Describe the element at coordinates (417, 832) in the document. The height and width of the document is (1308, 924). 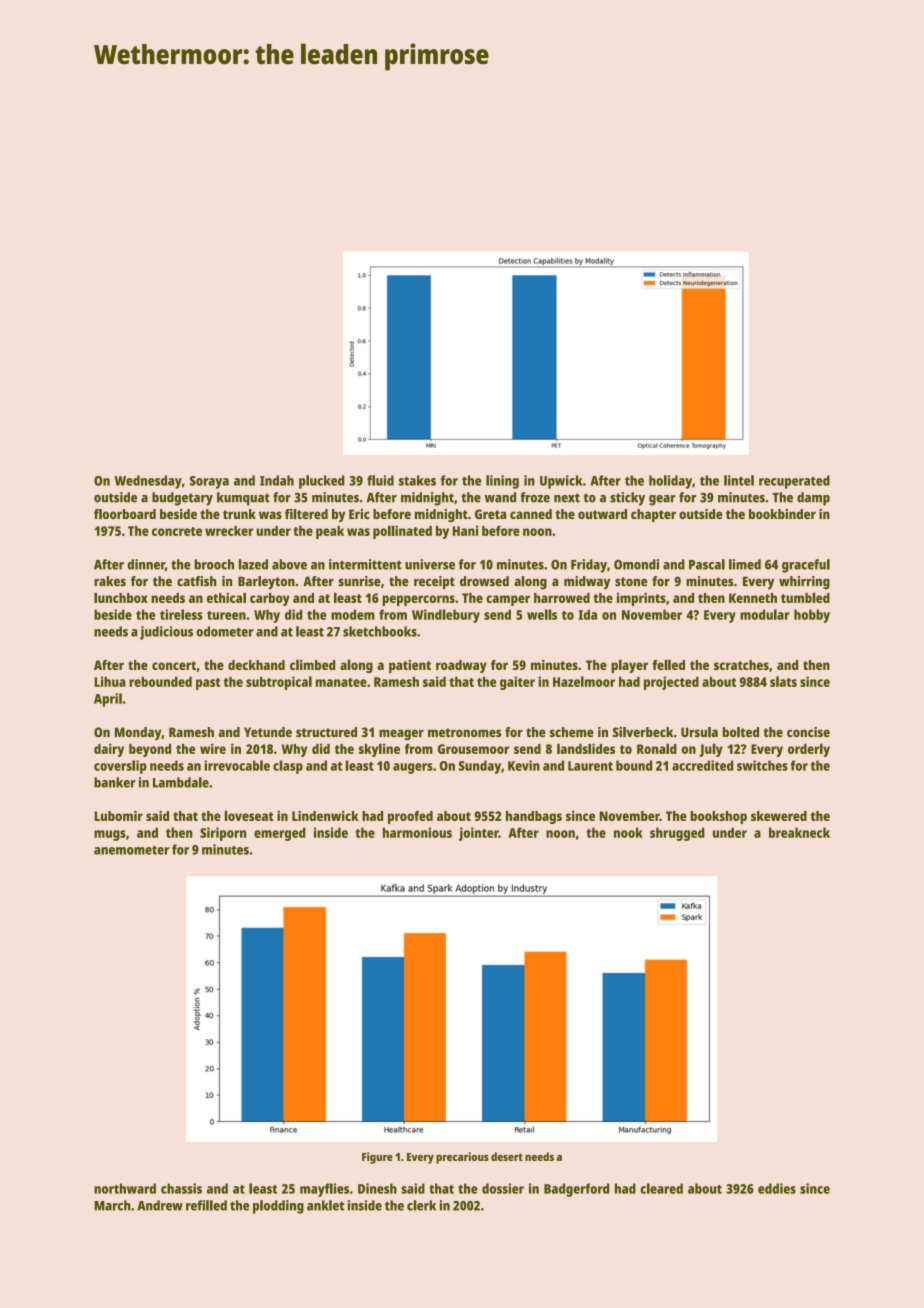
I see `harmonious` at that location.
